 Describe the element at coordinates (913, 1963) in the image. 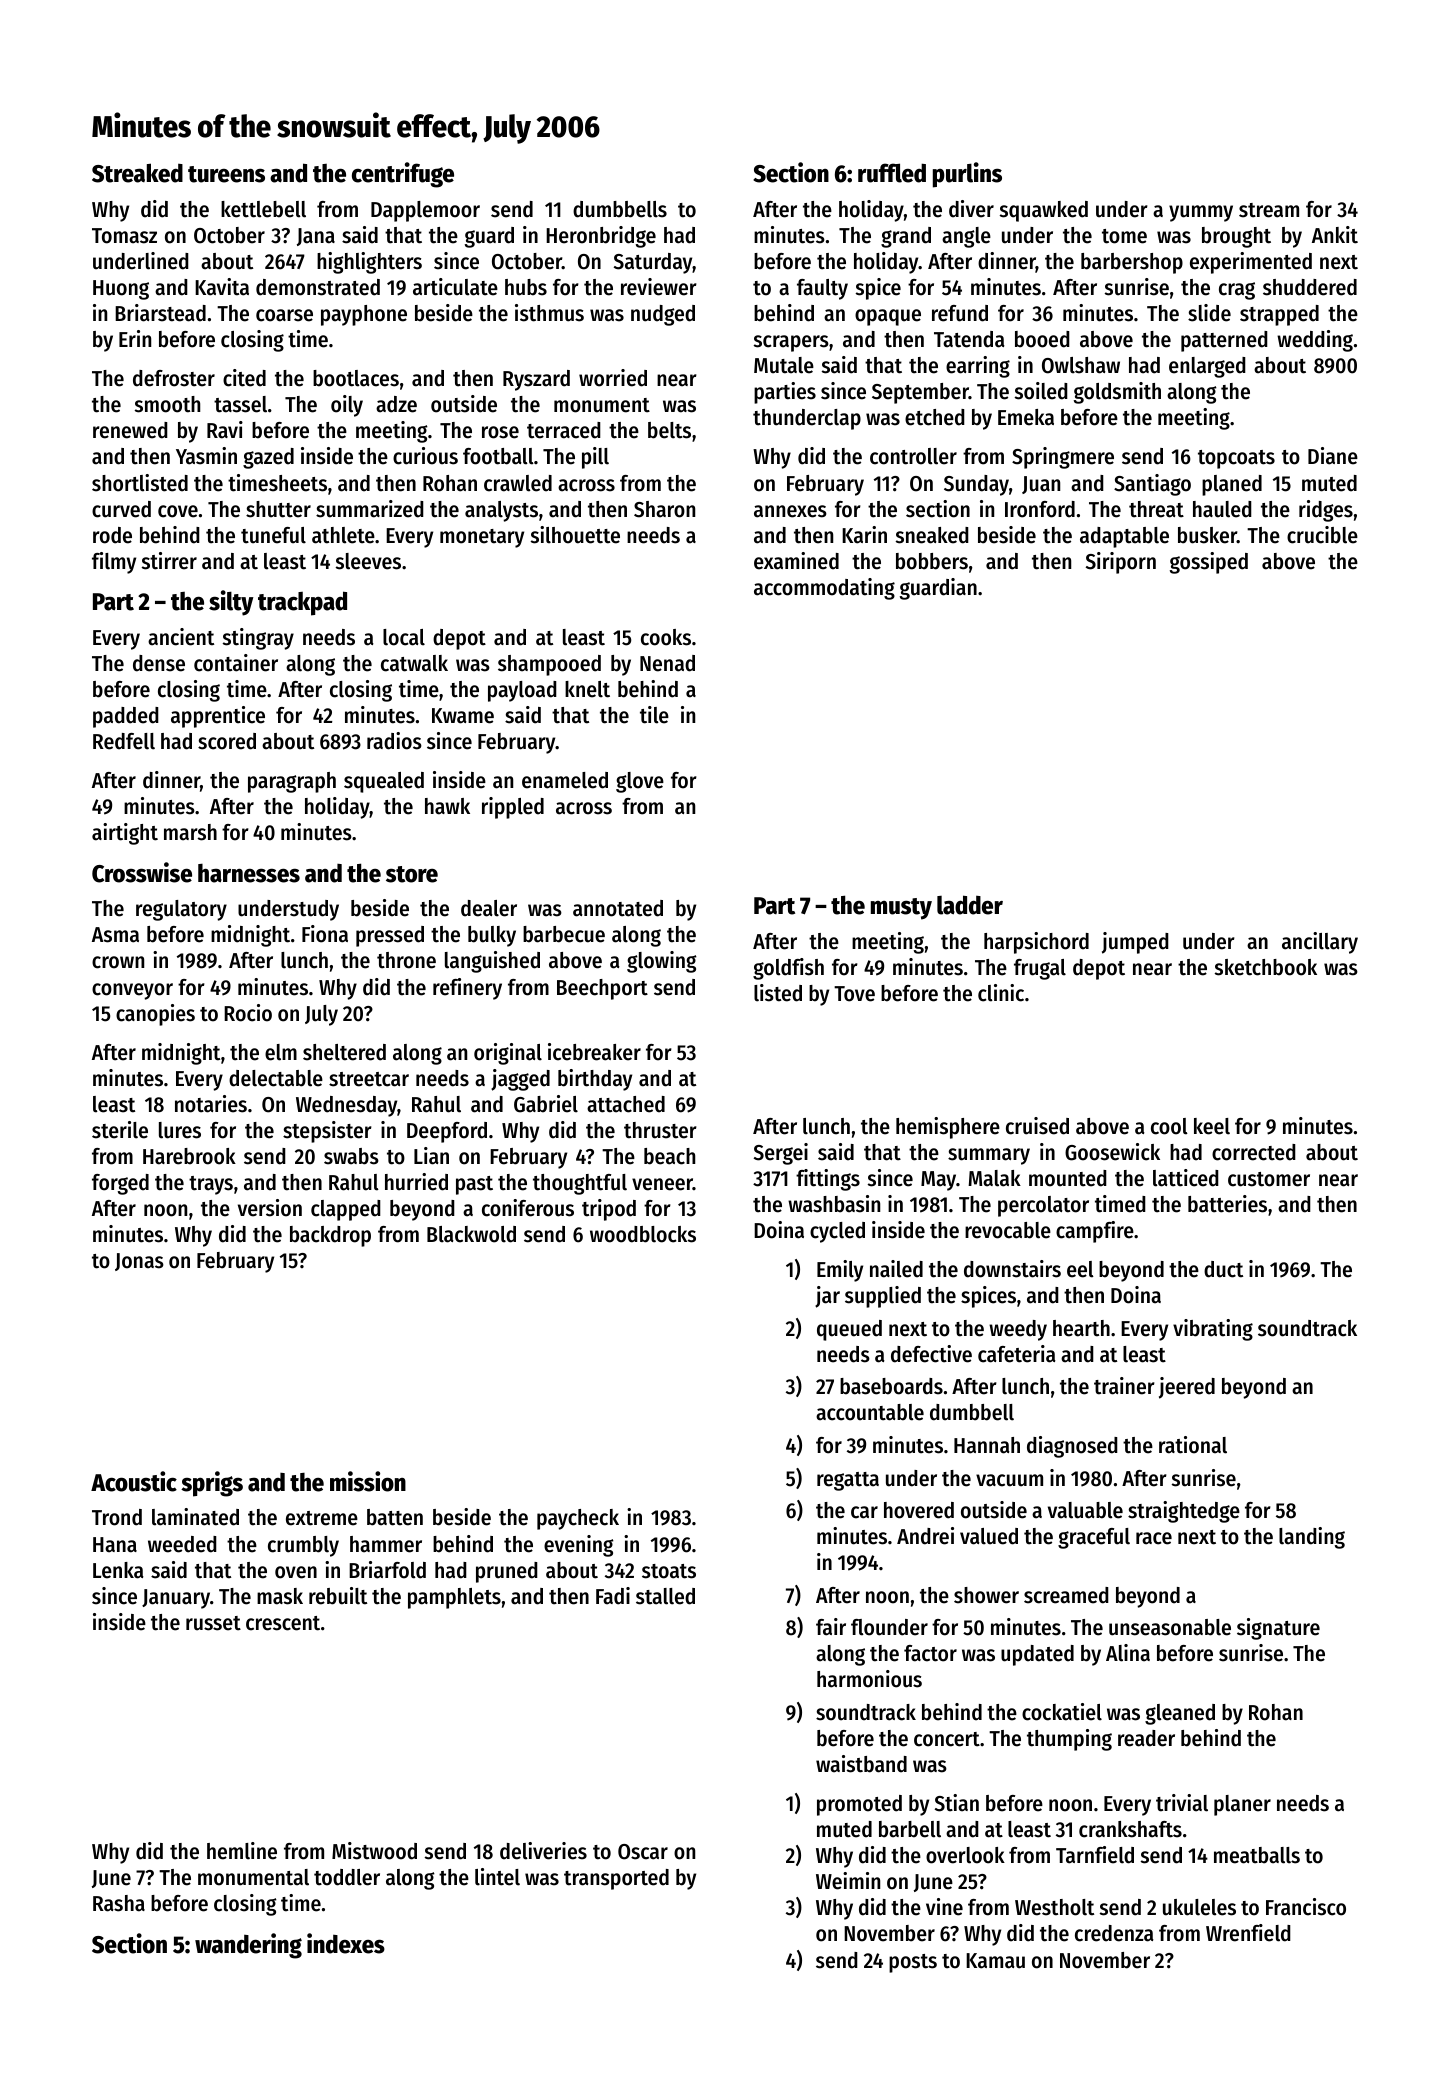

I see `posts` at that location.
